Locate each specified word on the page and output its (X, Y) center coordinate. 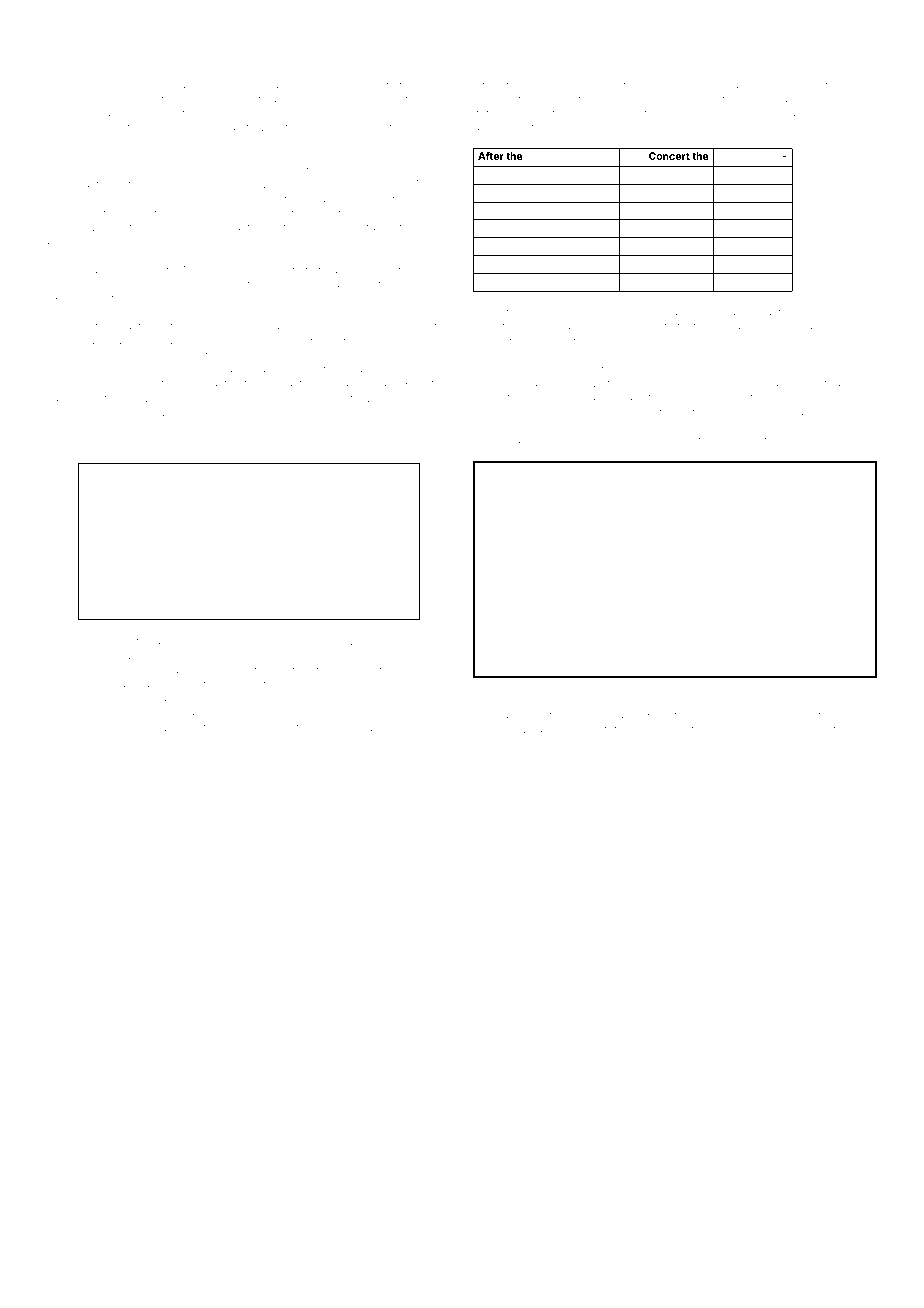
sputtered (756, 327)
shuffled (127, 726)
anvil (830, 85)
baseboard (520, 264)
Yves (60, 326)
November (131, 412)
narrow (430, 641)
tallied (91, 641)
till (212, 85)
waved (369, 383)
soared (823, 383)
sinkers (708, 440)
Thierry (556, 85)
